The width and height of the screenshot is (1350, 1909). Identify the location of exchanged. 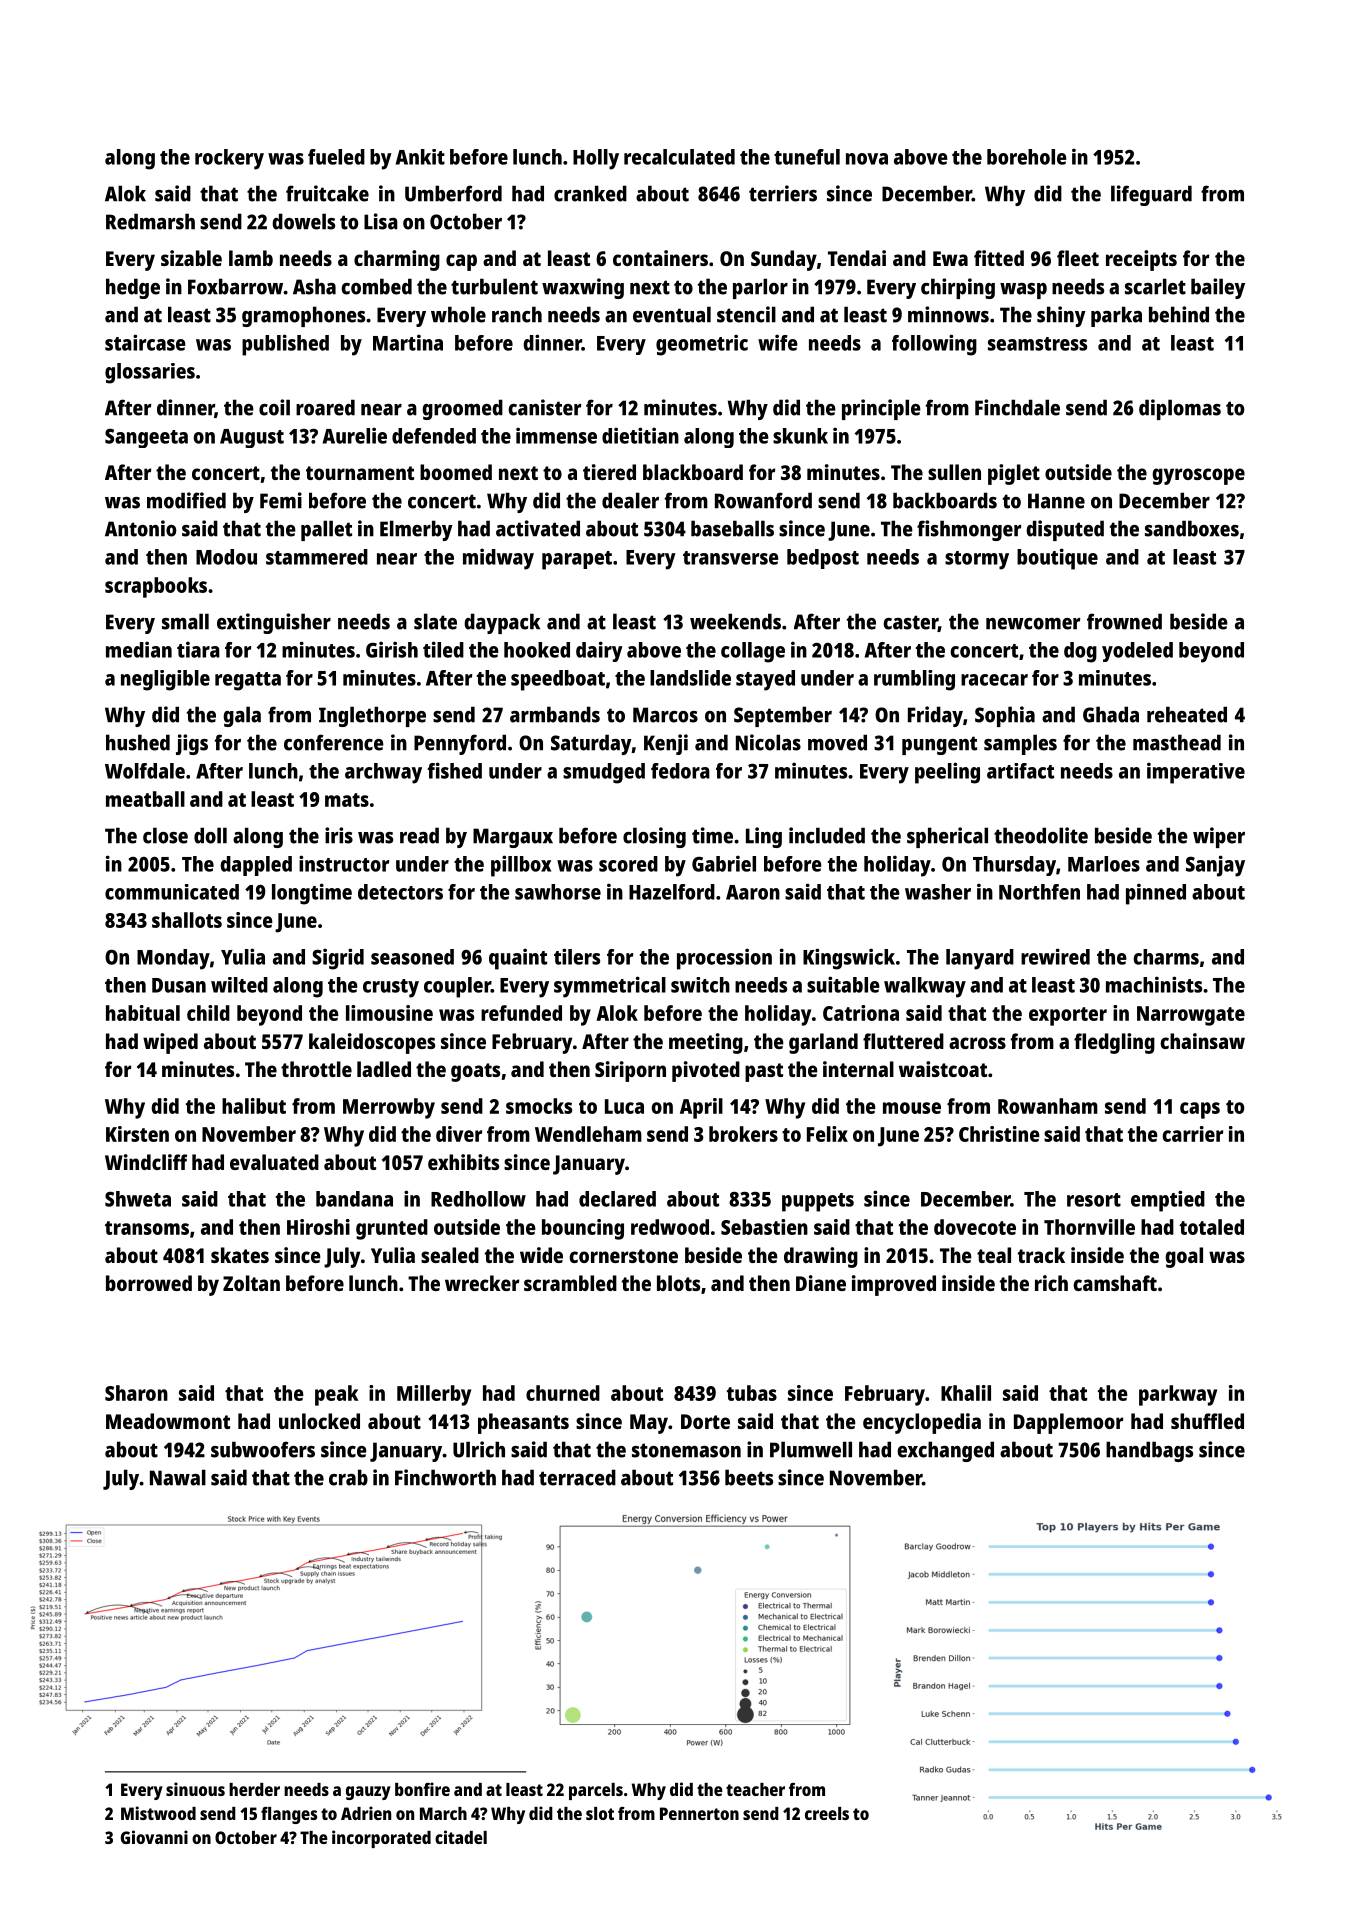
(945, 1451).
